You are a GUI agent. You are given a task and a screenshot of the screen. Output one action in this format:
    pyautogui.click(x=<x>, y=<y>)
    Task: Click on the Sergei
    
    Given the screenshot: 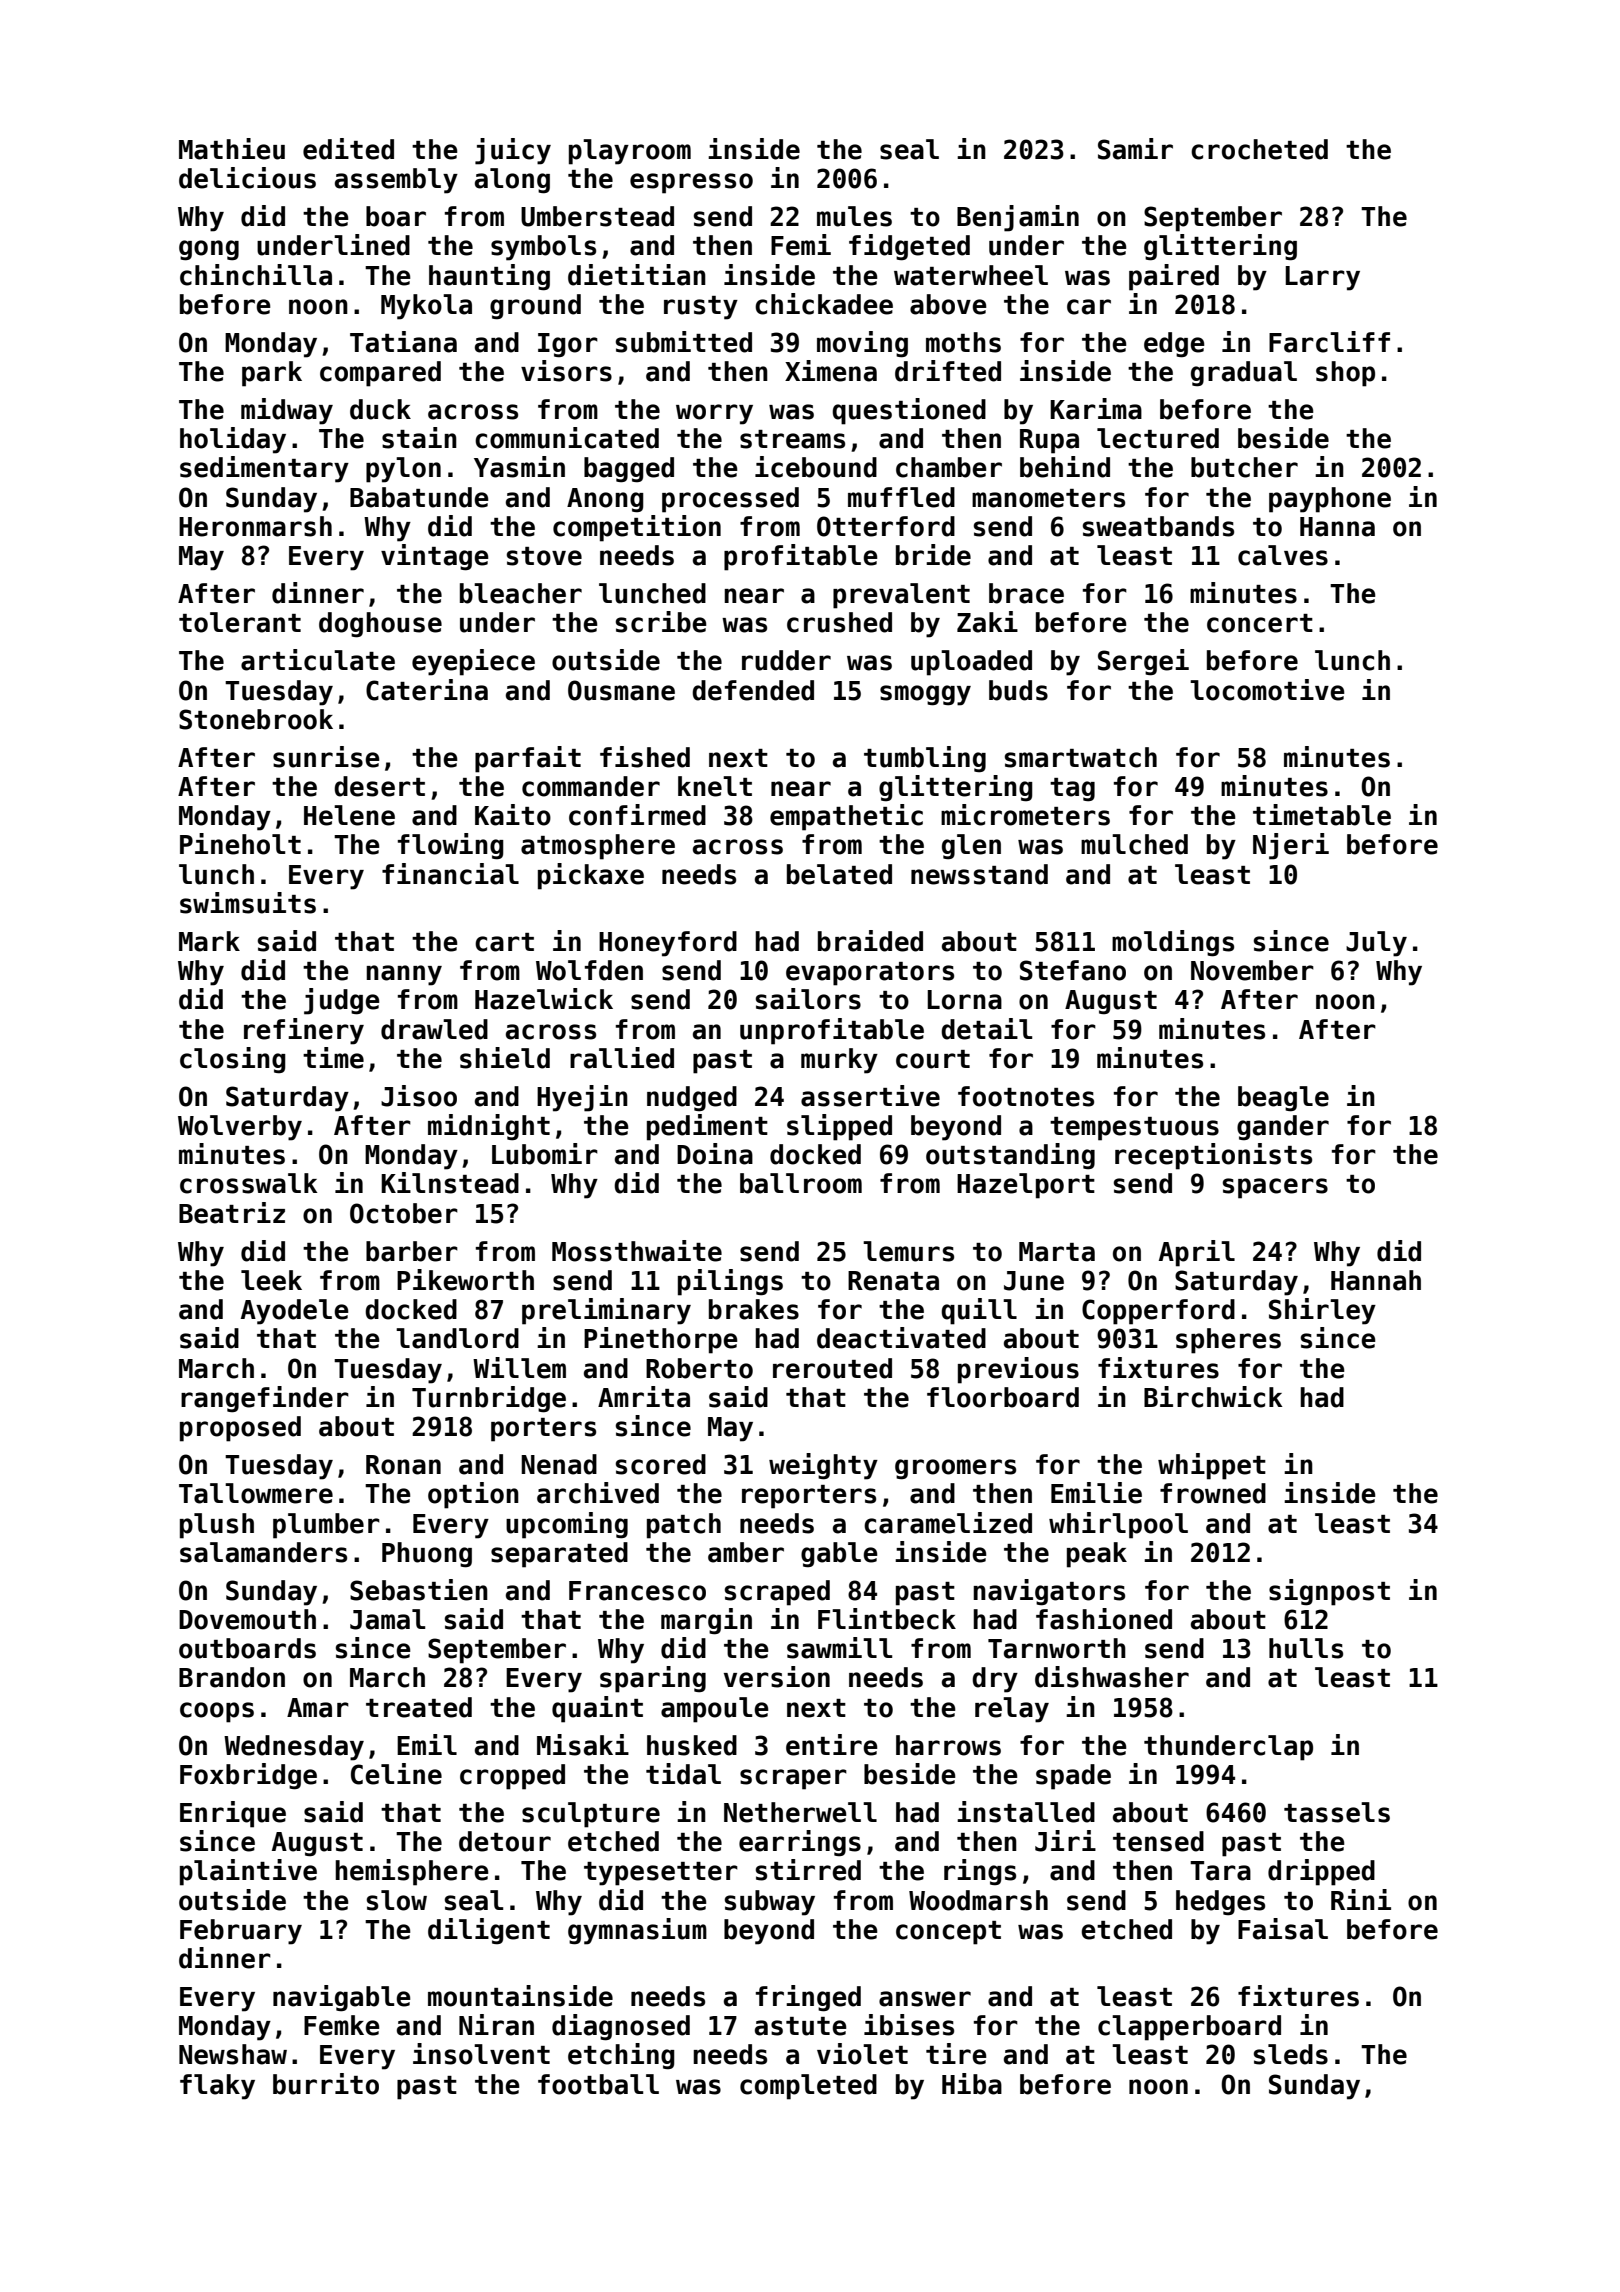 What is the action you would take?
    pyautogui.click(x=1143, y=662)
